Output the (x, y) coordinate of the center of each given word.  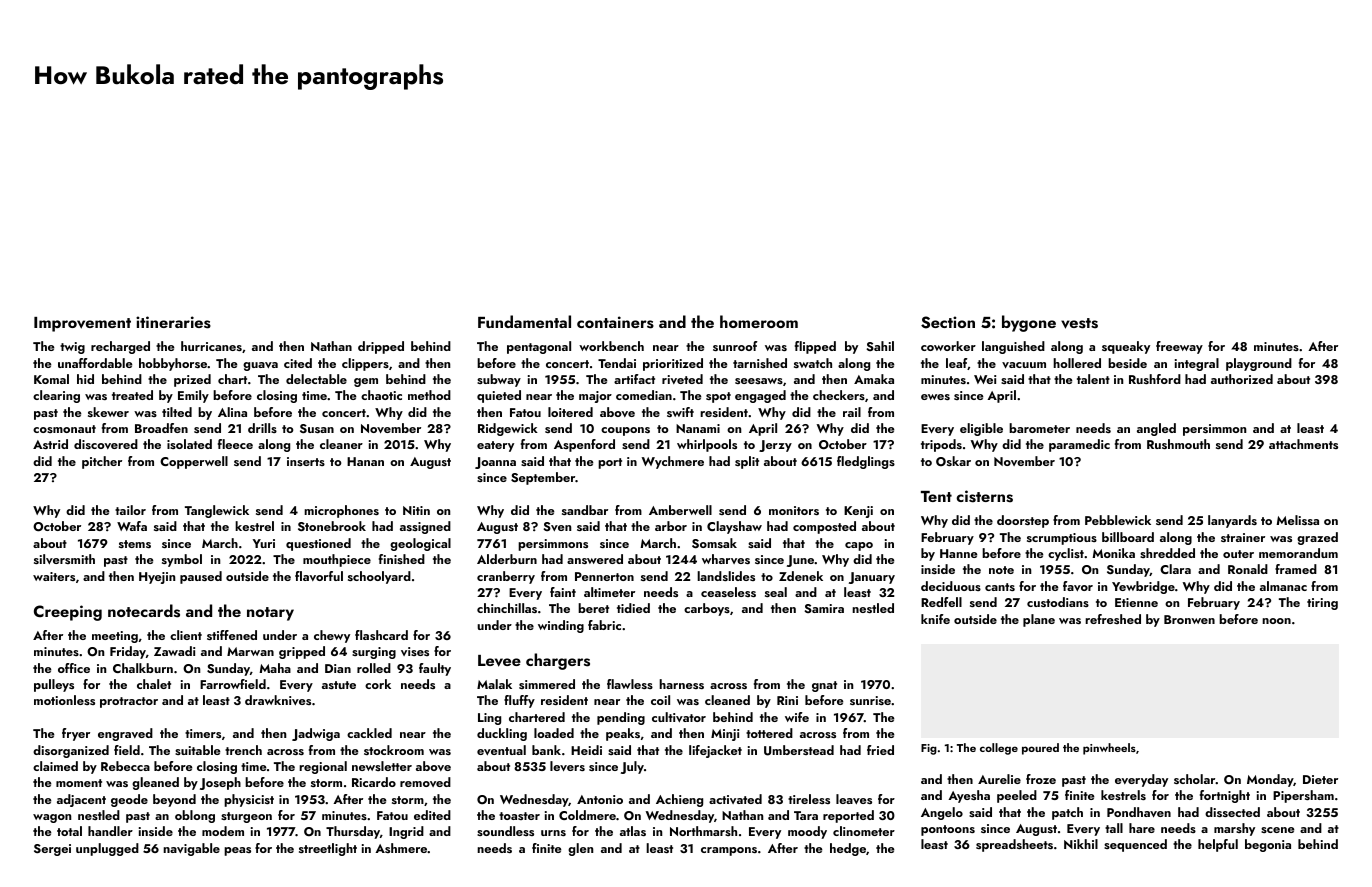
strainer (1243, 537)
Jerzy (775, 446)
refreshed (1113, 619)
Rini (787, 700)
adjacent (81, 800)
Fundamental (524, 321)
